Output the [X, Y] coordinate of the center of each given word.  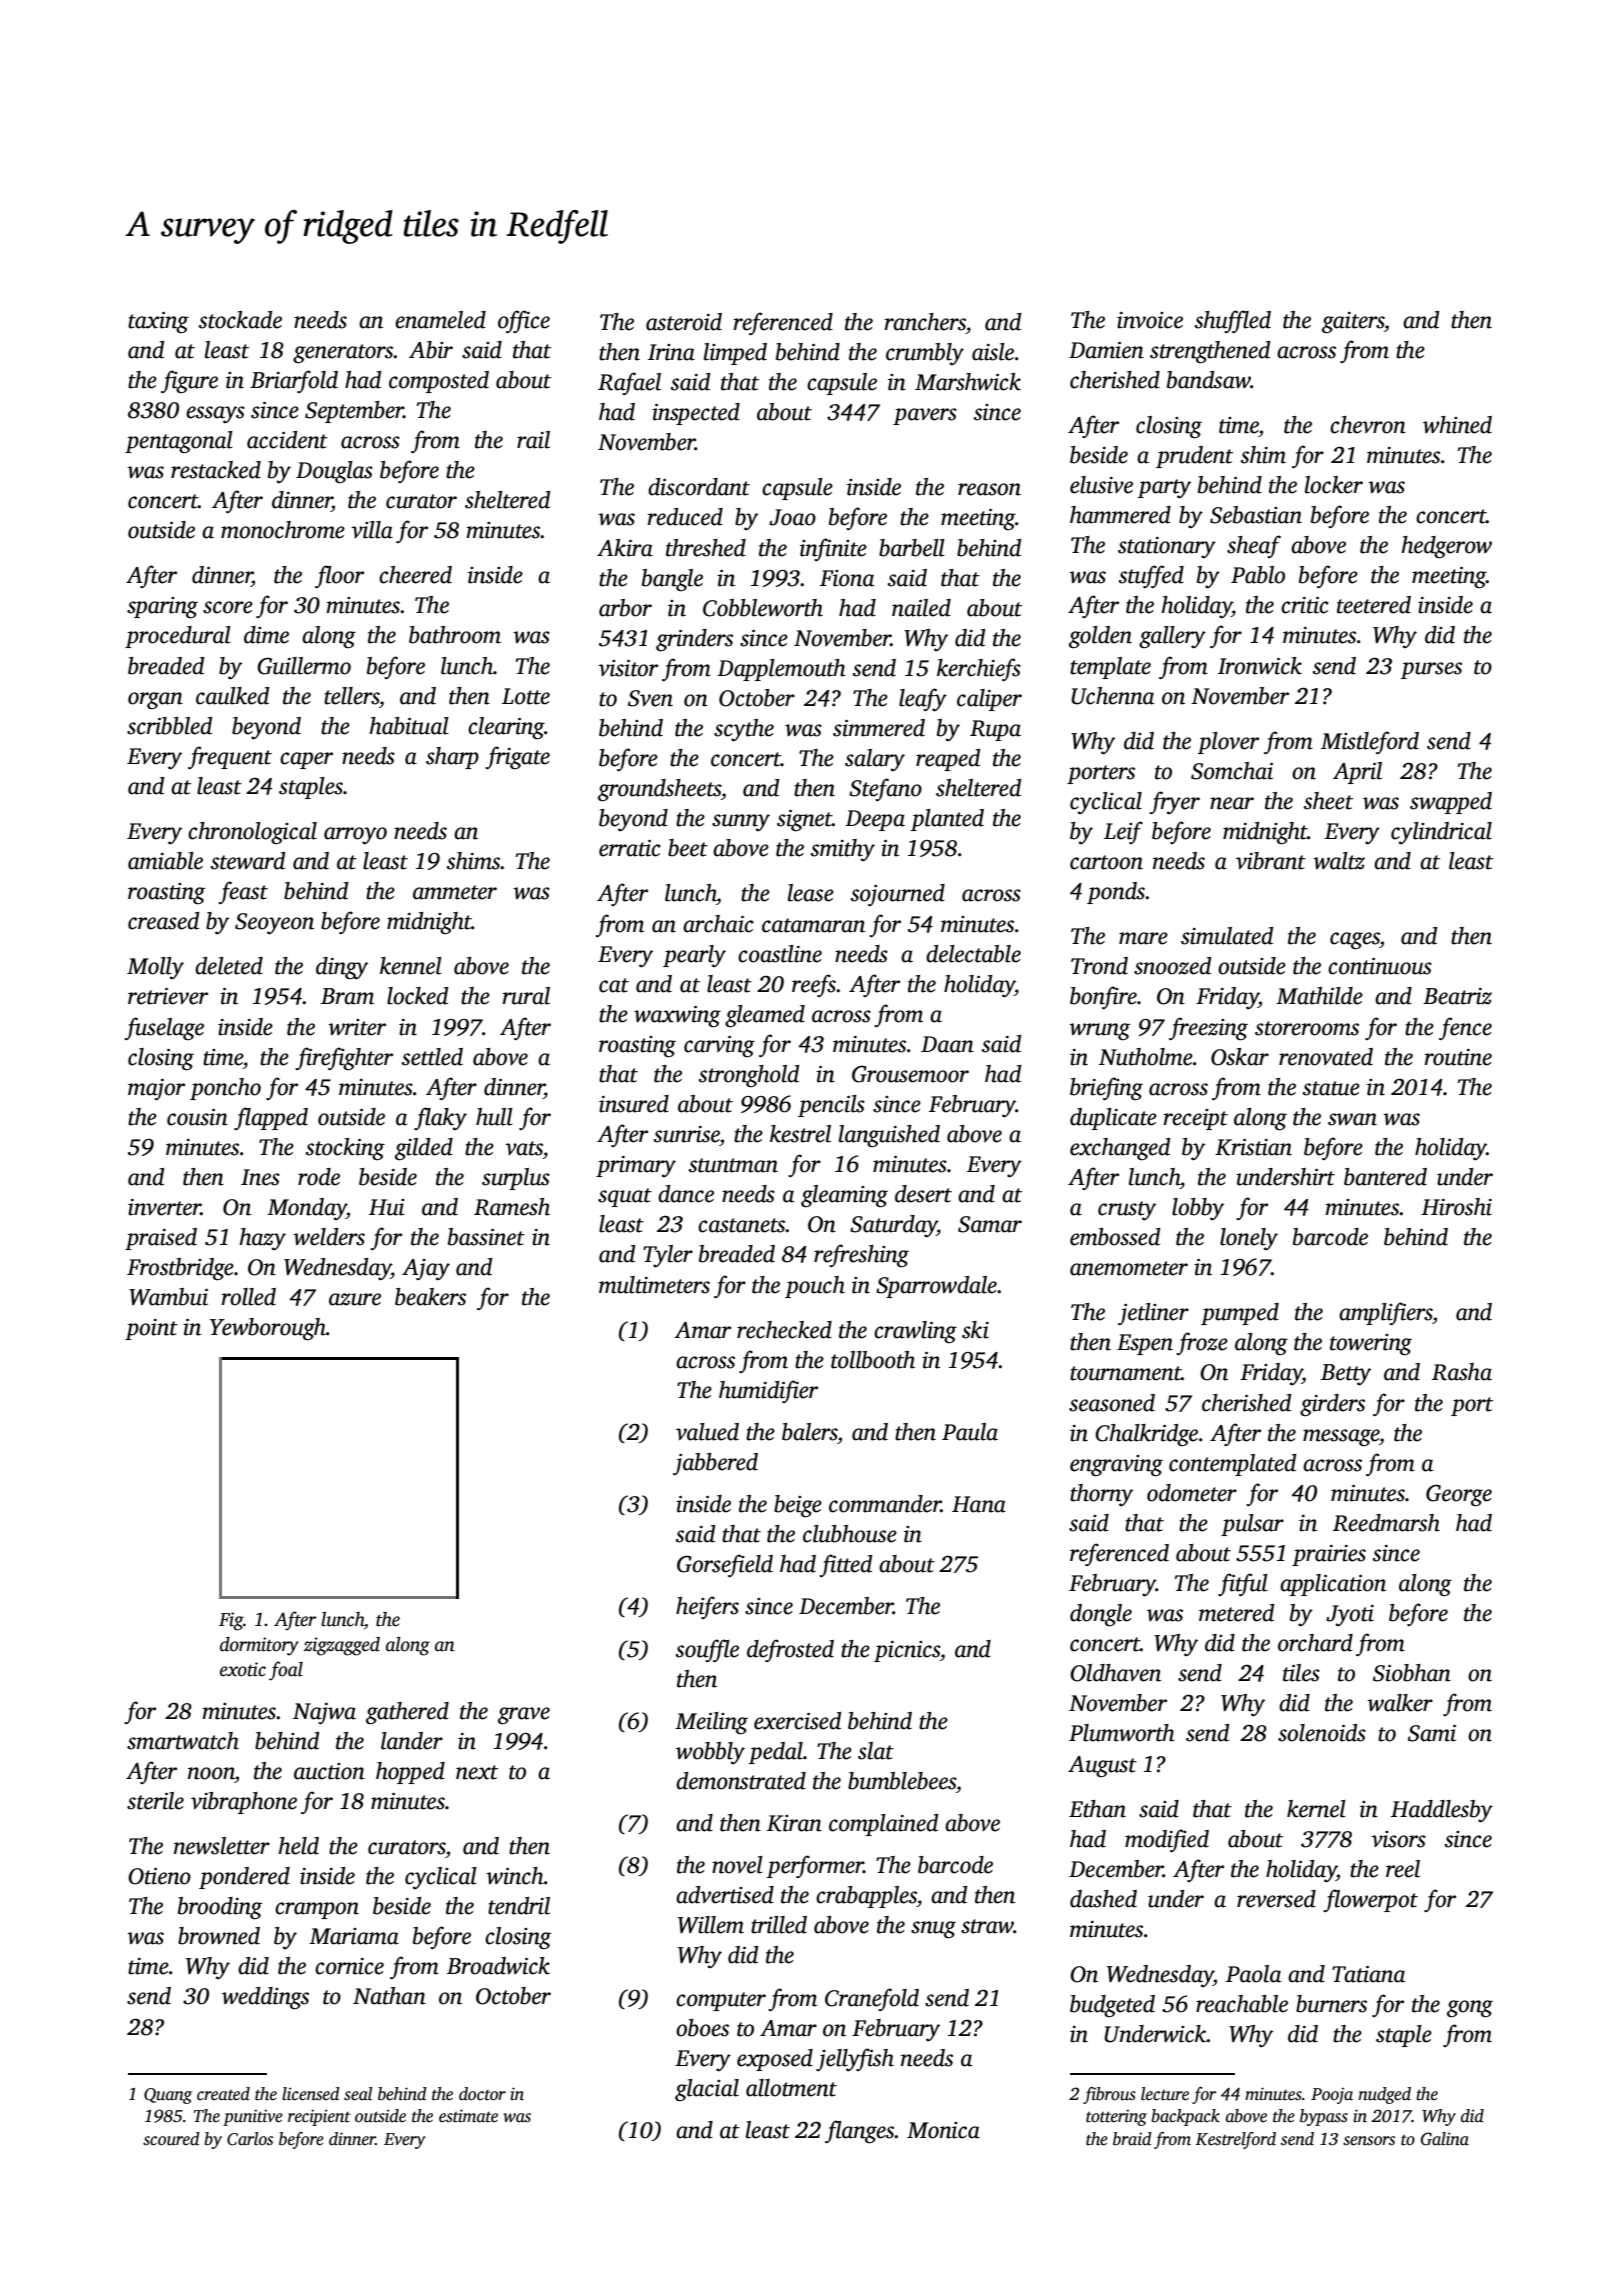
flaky [440, 1118]
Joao [792, 517]
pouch [815, 1287]
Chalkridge [1146, 1435]
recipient [319, 2117]
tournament [1125, 1373]
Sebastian [1256, 515]
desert [923, 1194]
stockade [240, 320]
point [151, 1329]
